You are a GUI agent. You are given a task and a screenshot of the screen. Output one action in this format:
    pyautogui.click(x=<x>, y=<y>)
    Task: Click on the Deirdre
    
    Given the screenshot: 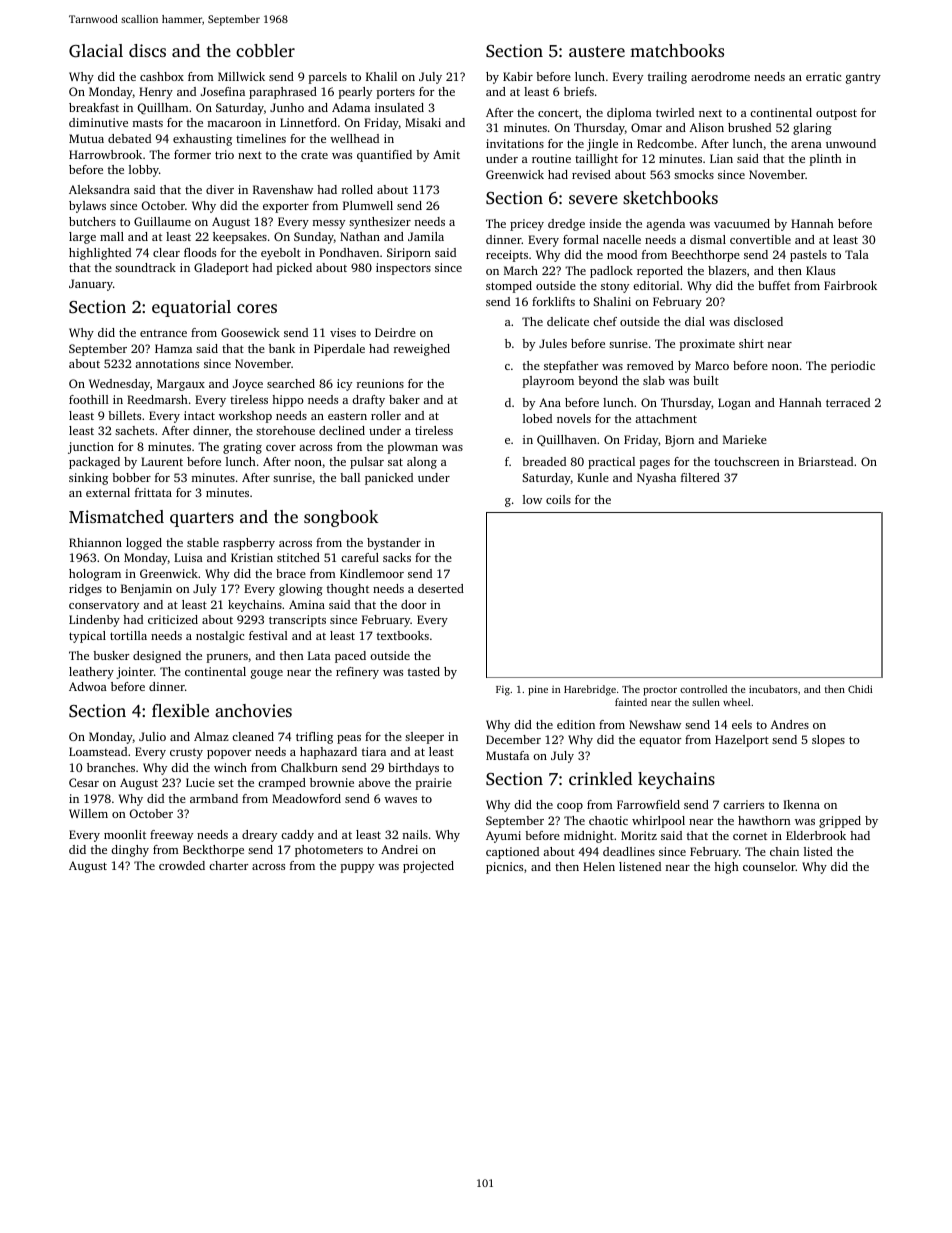 What is the action you would take?
    pyautogui.click(x=395, y=332)
